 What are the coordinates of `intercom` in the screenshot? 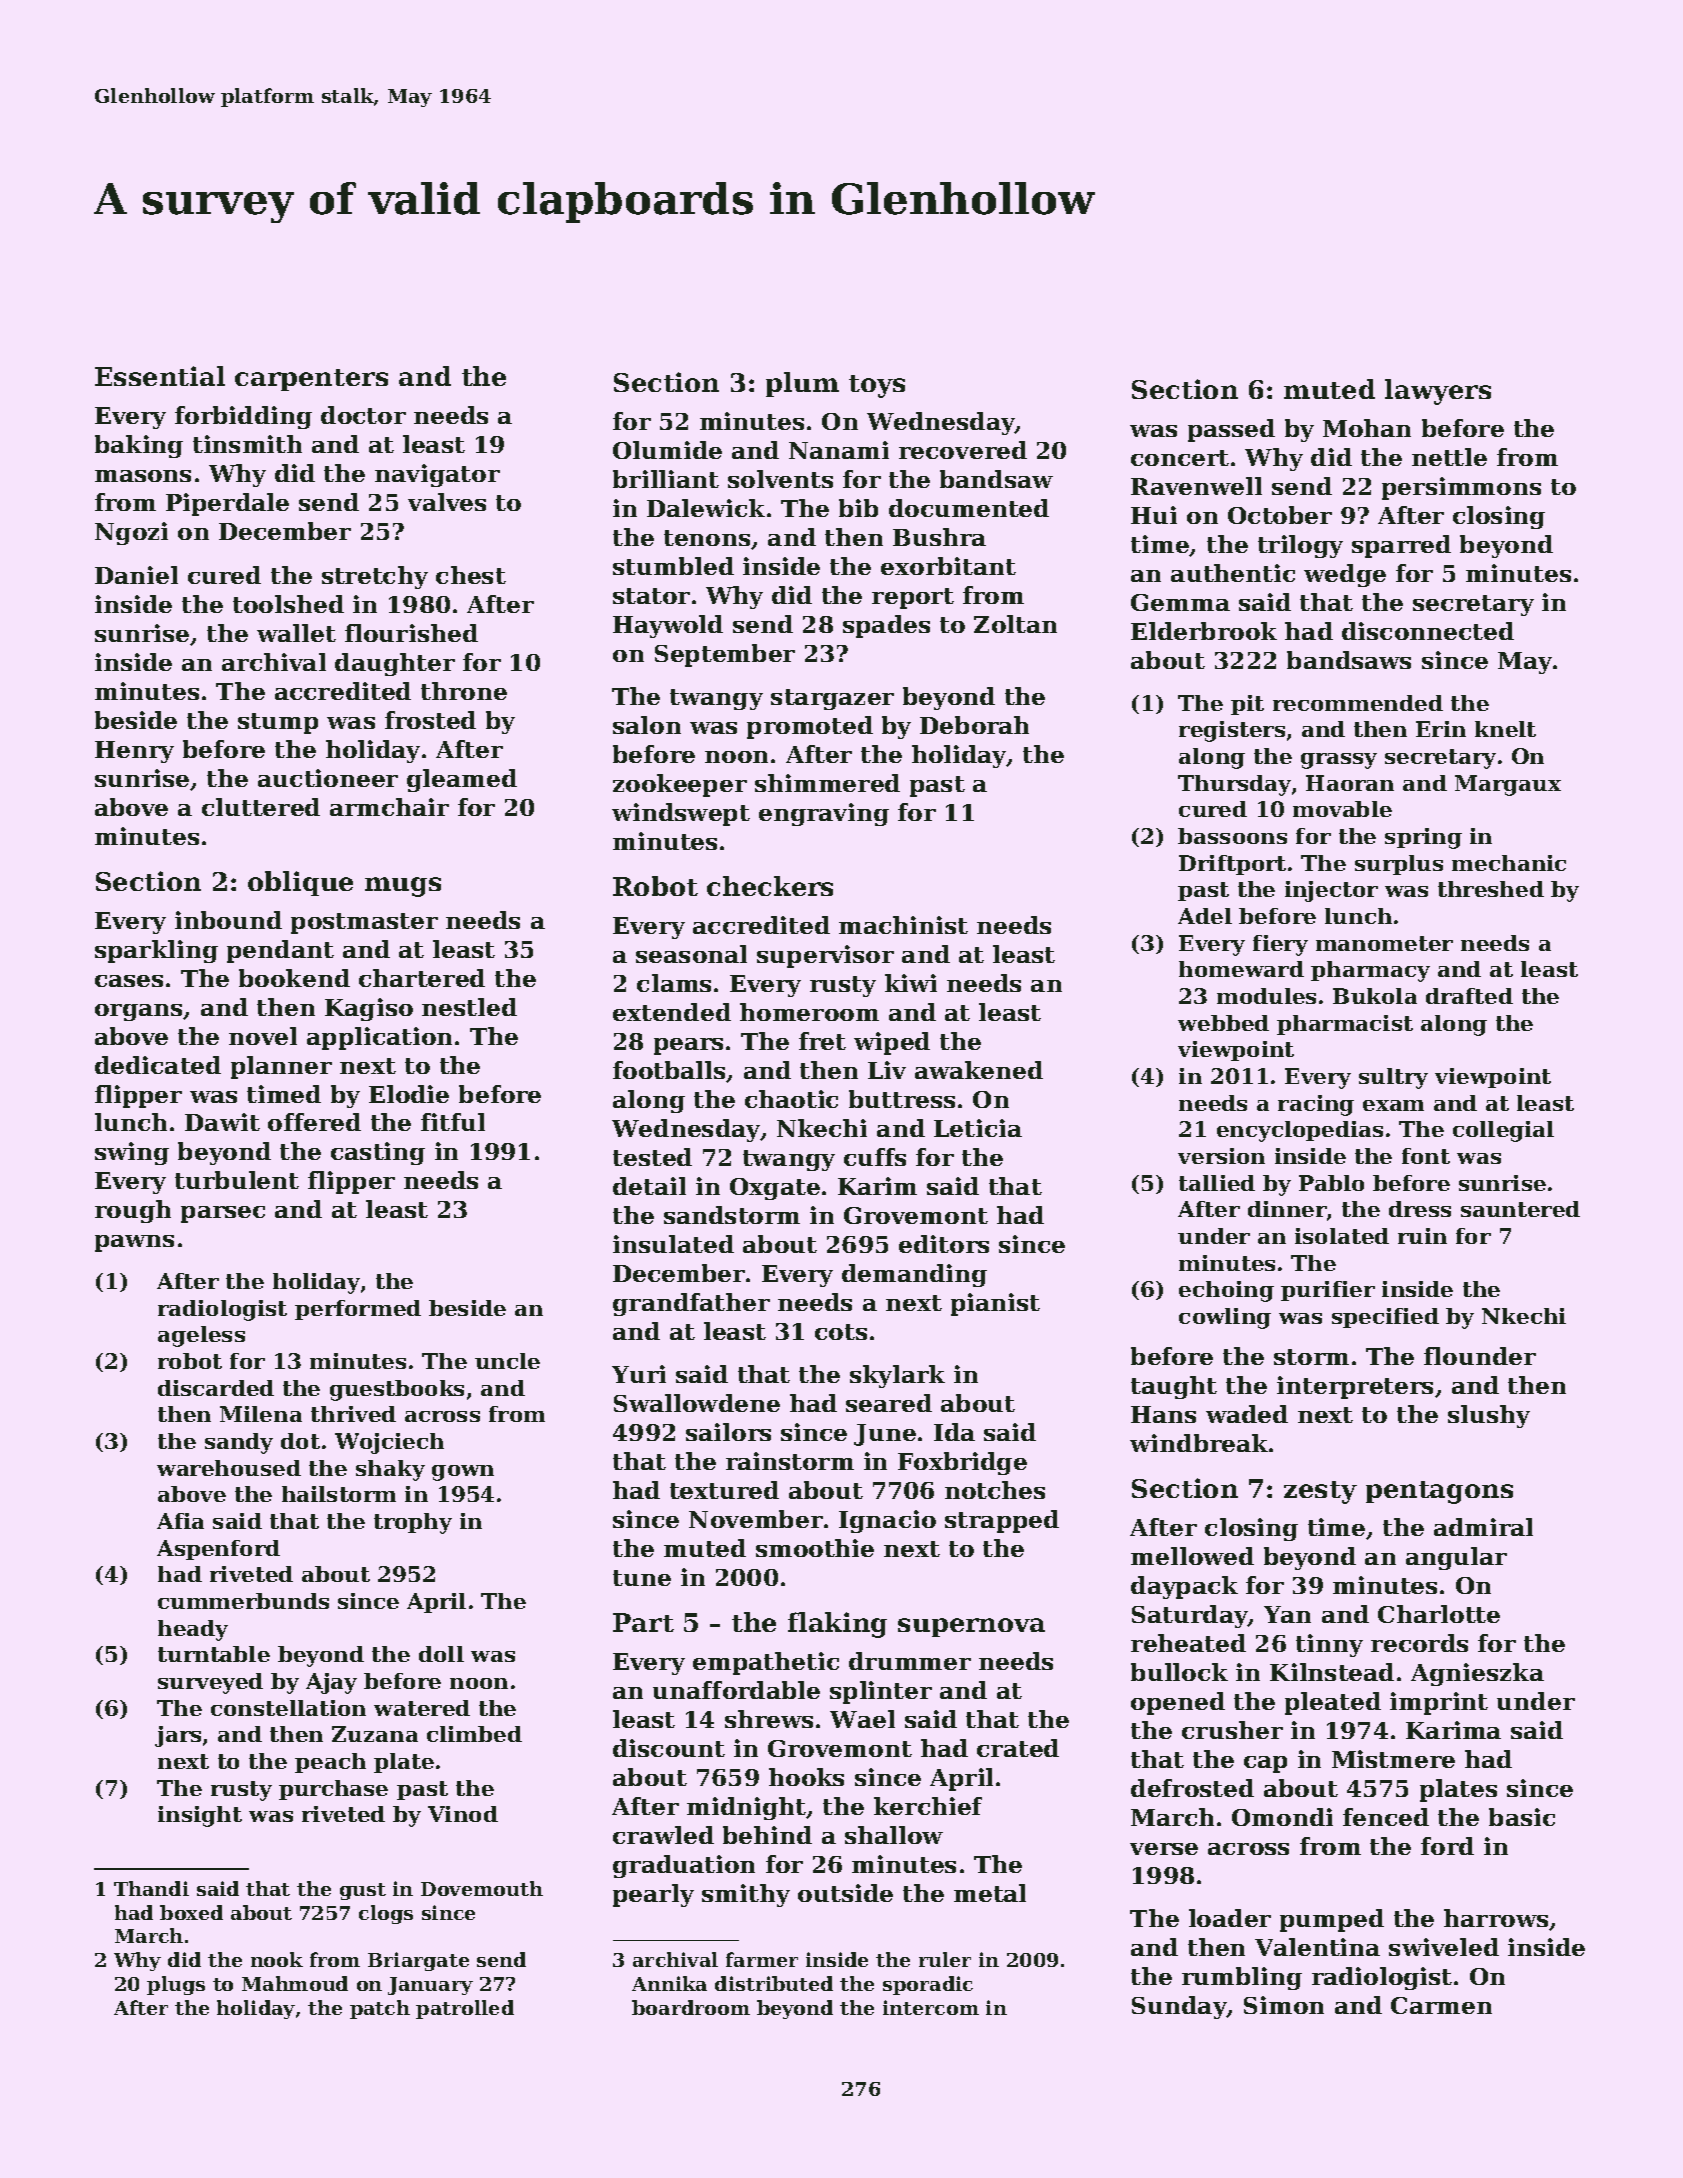 It's located at (931, 2007).
